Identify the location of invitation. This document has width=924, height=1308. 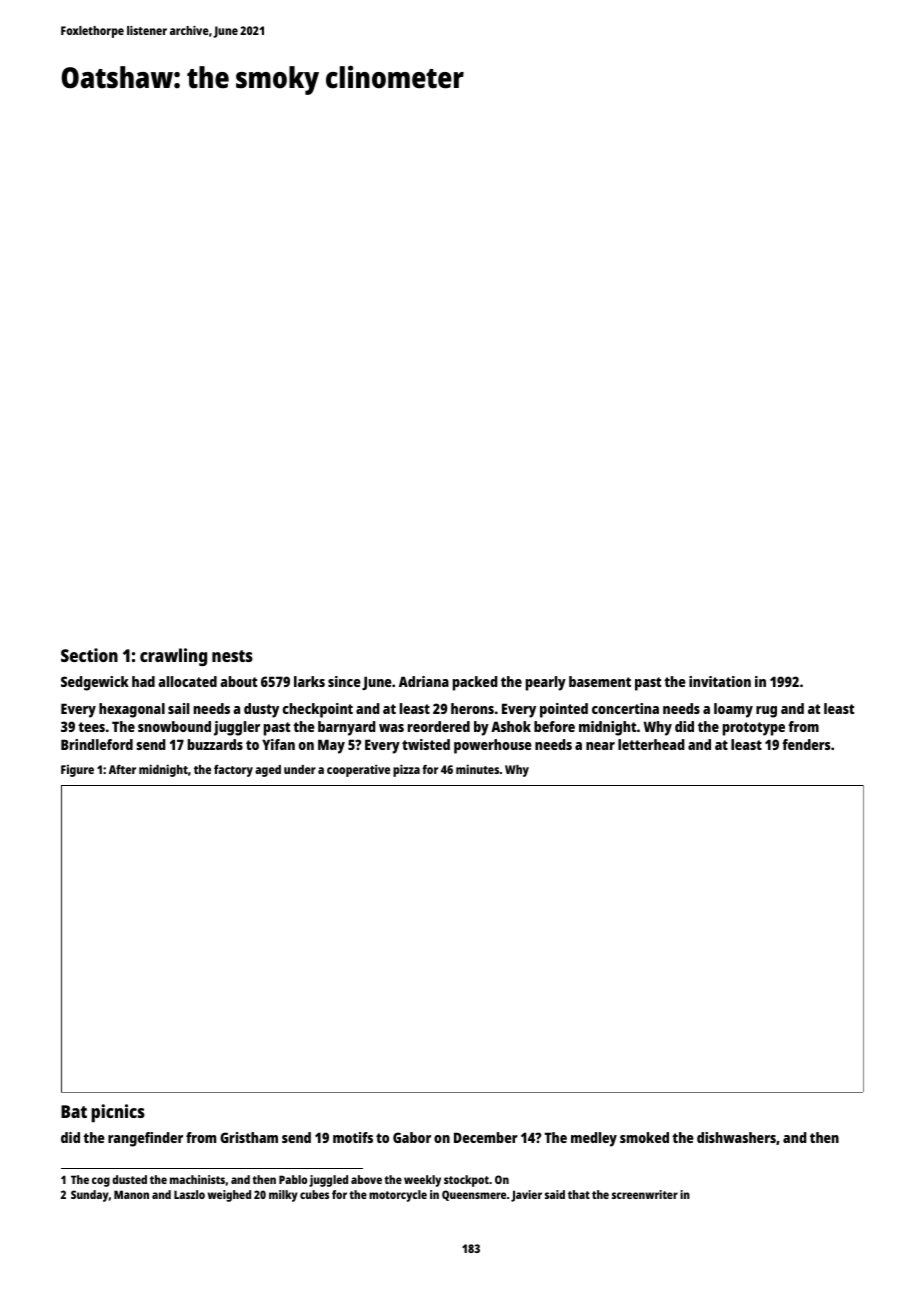
(720, 681).
